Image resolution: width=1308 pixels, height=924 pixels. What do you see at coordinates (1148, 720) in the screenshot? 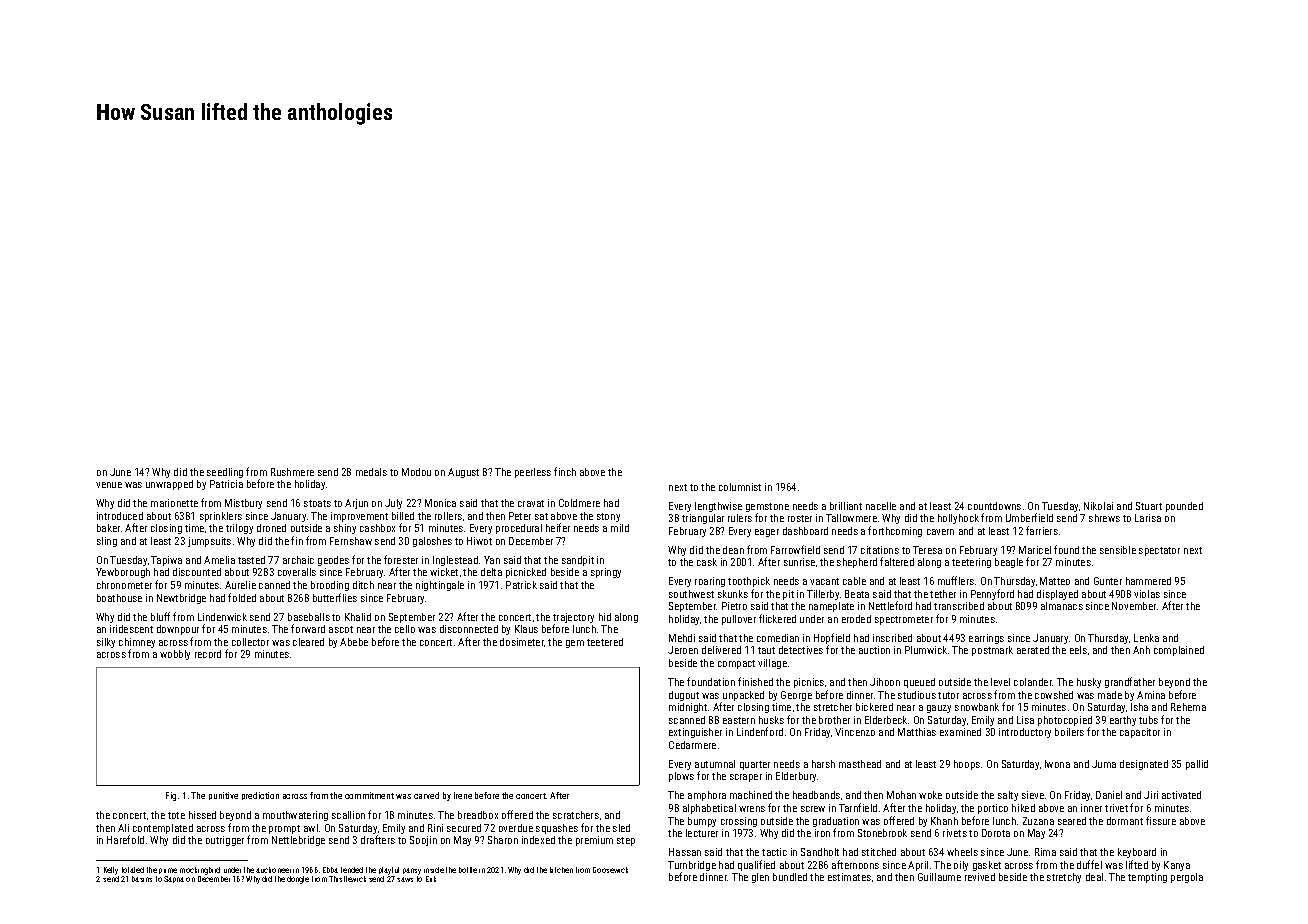
I see `tubs` at bounding box center [1148, 720].
